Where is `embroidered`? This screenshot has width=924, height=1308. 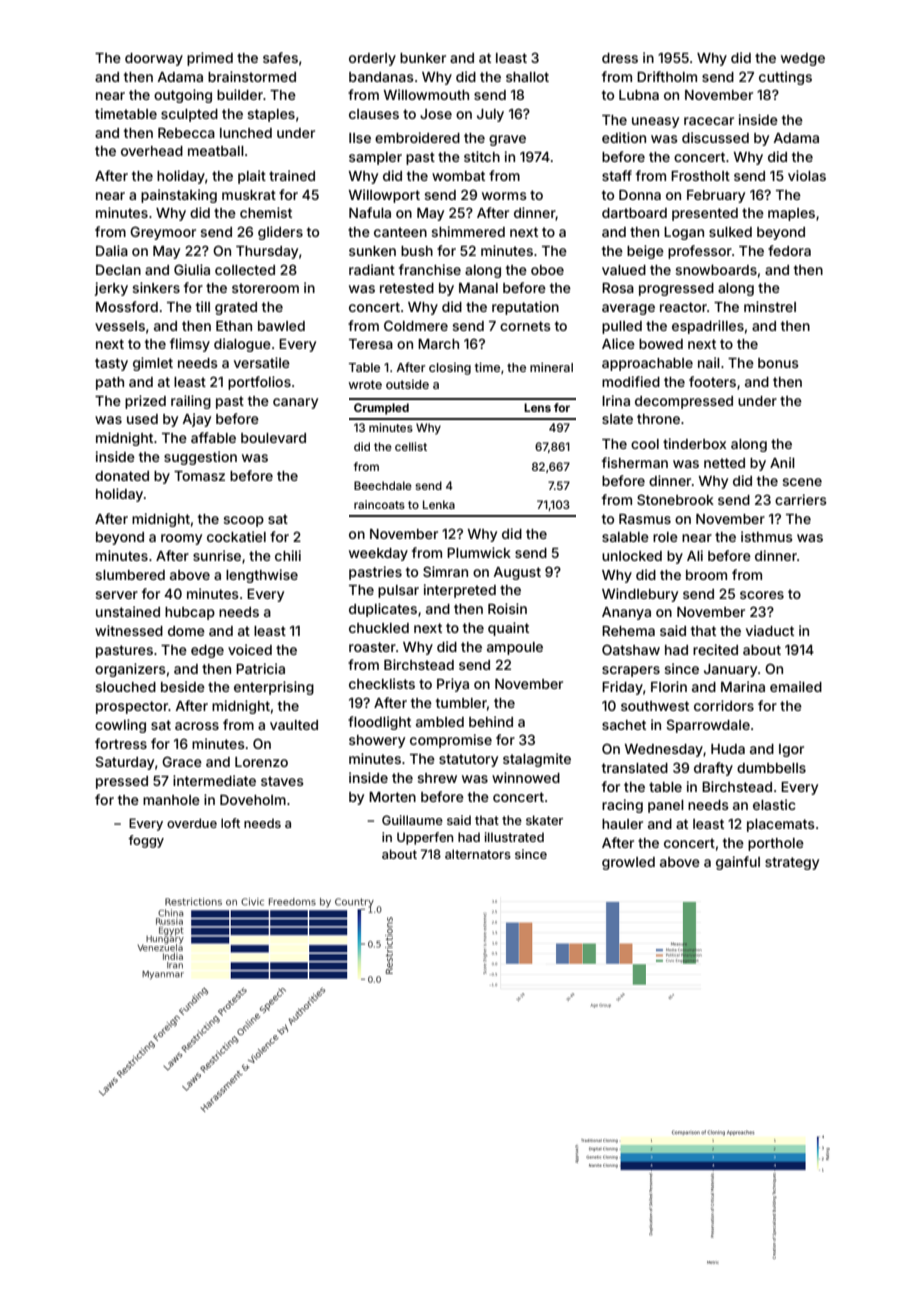 embroidered is located at coordinates (417, 137).
